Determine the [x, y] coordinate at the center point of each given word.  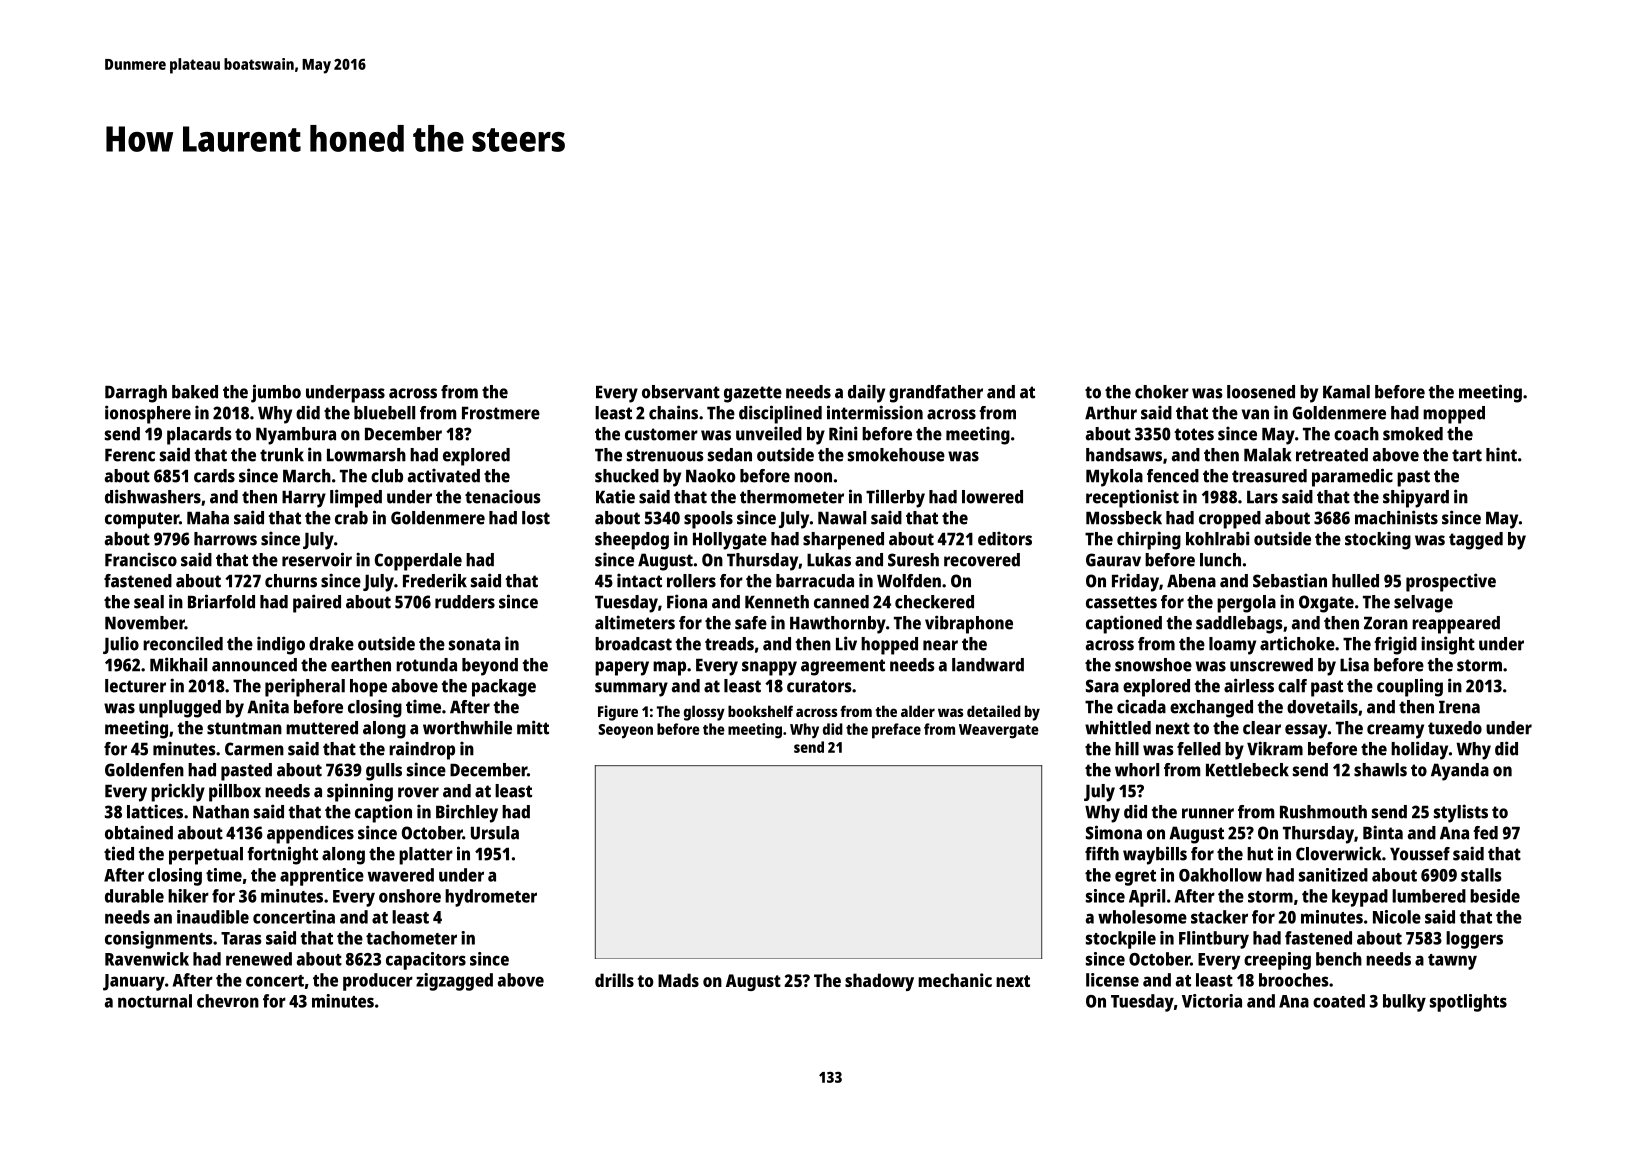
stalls [1481, 875]
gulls [384, 772]
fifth [1102, 853]
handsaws [1124, 455]
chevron [228, 1001]
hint [1501, 454]
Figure [618, 713]
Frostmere [501, 413]
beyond [490, 667]
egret [1135, 878]
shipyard [1416, 498]
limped [356, 498]
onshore [410, 896]
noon [813, 477]
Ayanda [1460, 772]
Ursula [495, 833]
